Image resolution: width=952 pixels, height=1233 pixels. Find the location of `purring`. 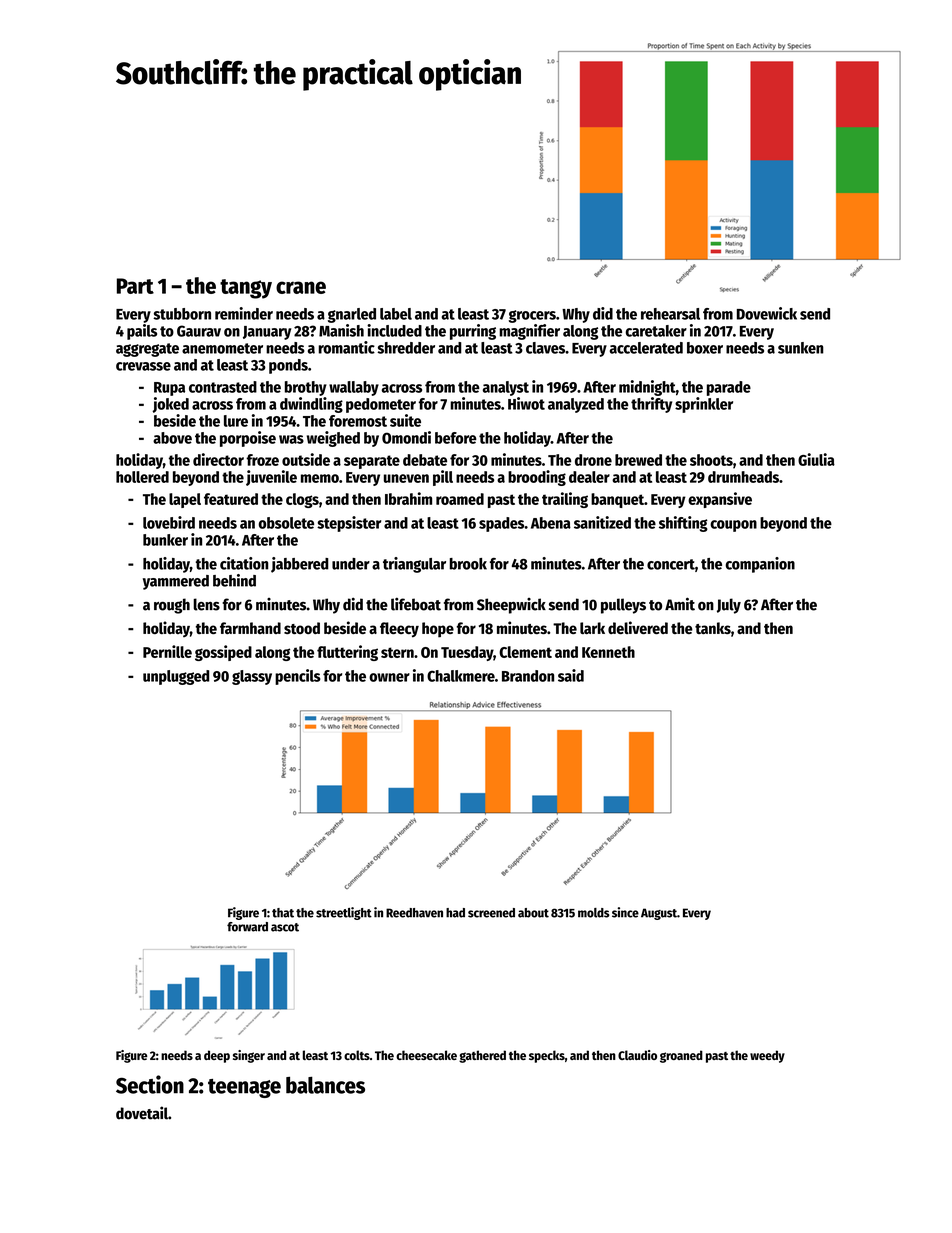

purring is located at coordinates (473, 332).
